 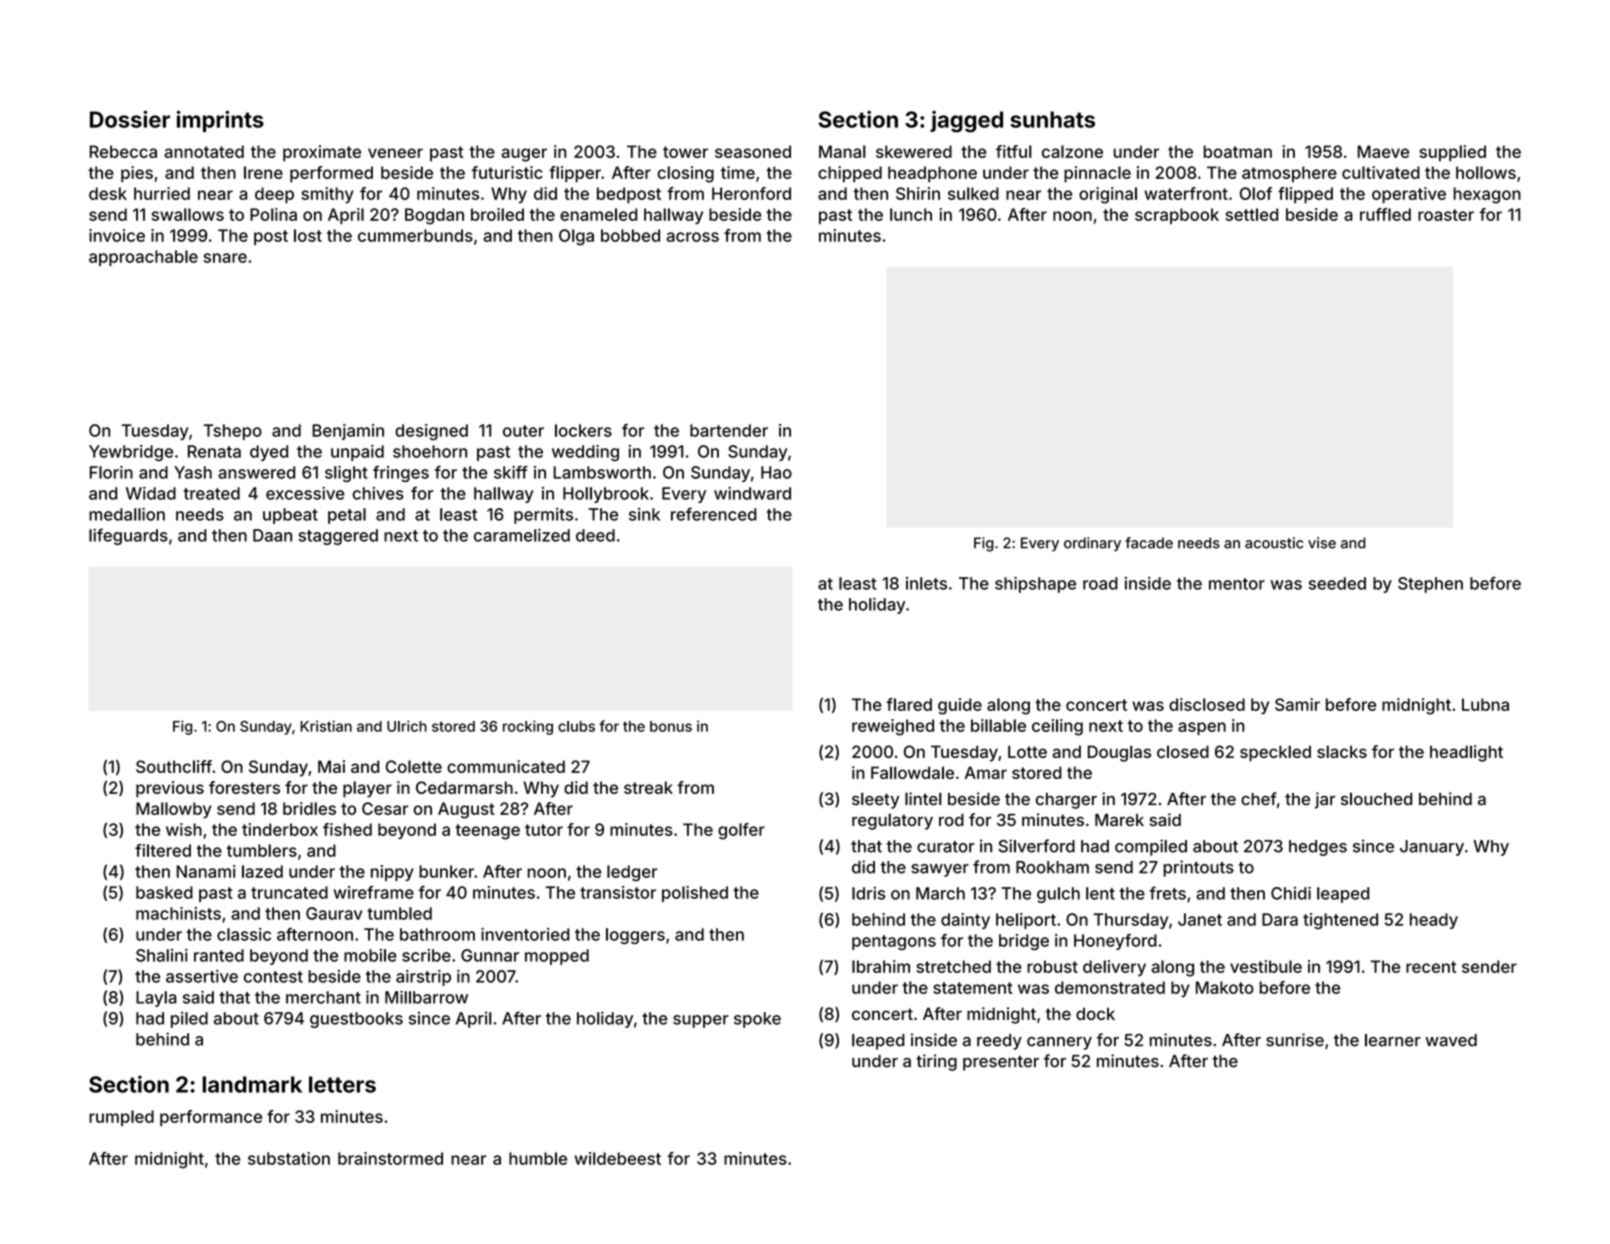 I want to click on wildebeest, so click(x=618, y=1158).
